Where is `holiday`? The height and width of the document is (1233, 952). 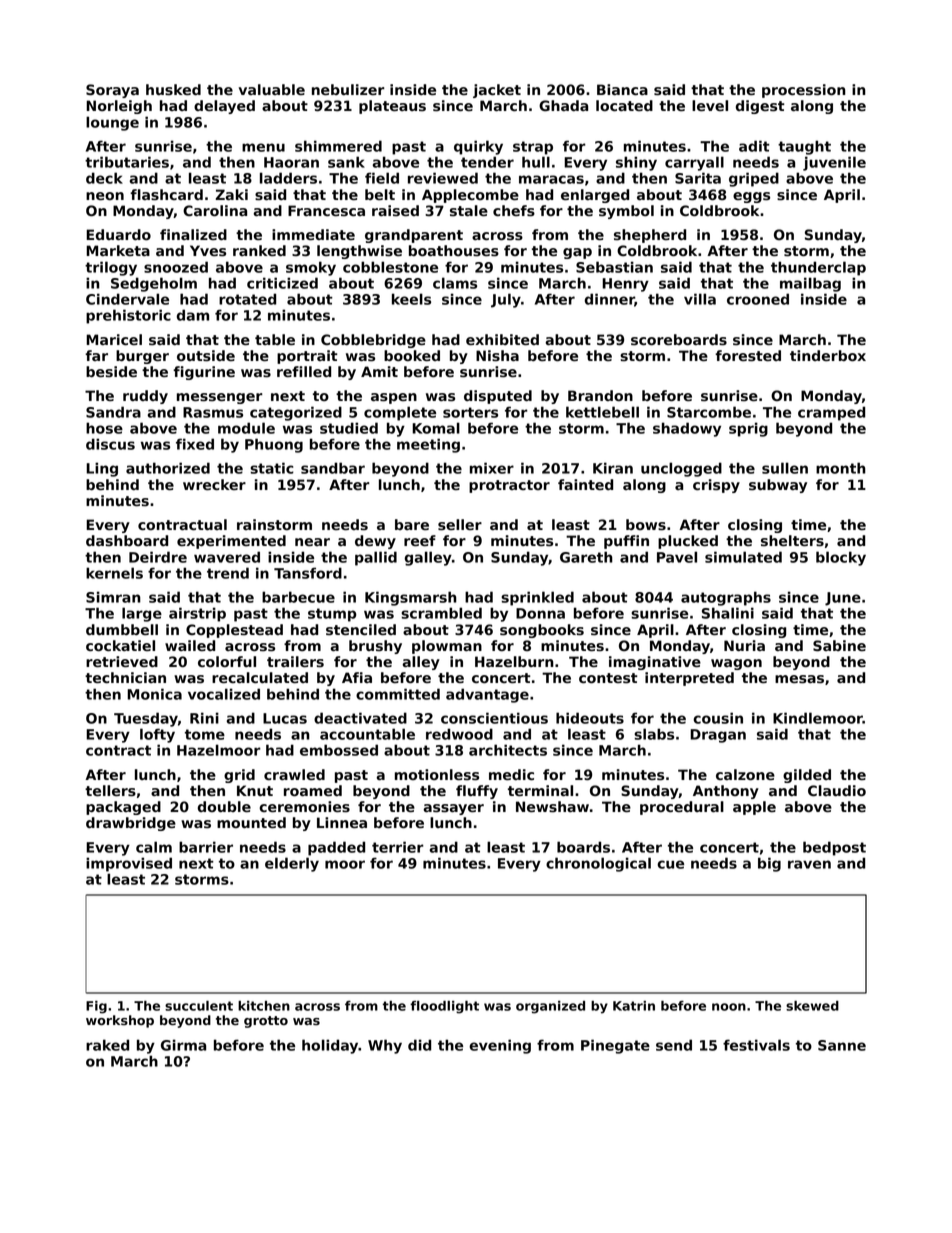
holiday is located at coordinates (330, 1046).
